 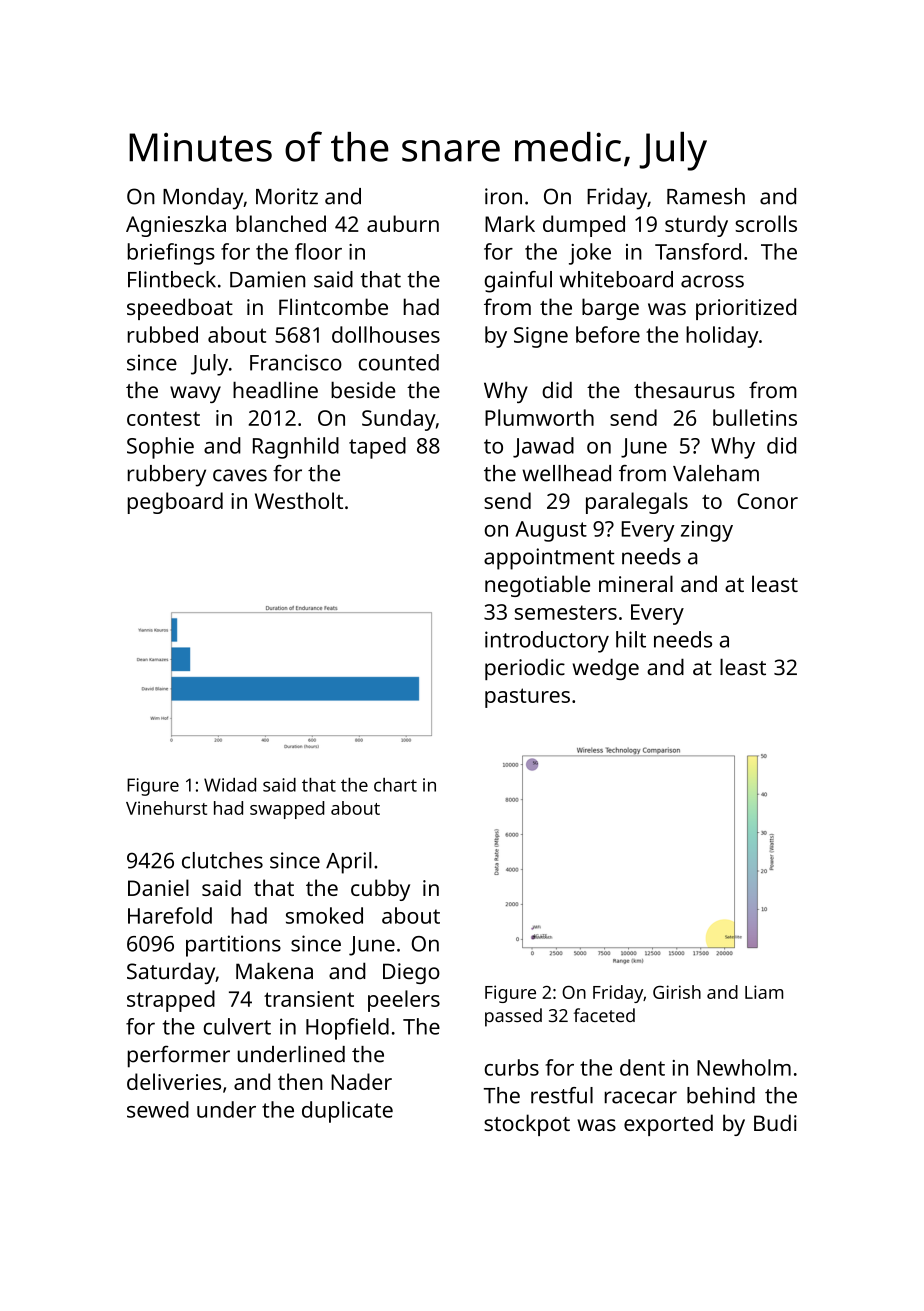 I want to click on rubbed, so click(x=163, y=334).
